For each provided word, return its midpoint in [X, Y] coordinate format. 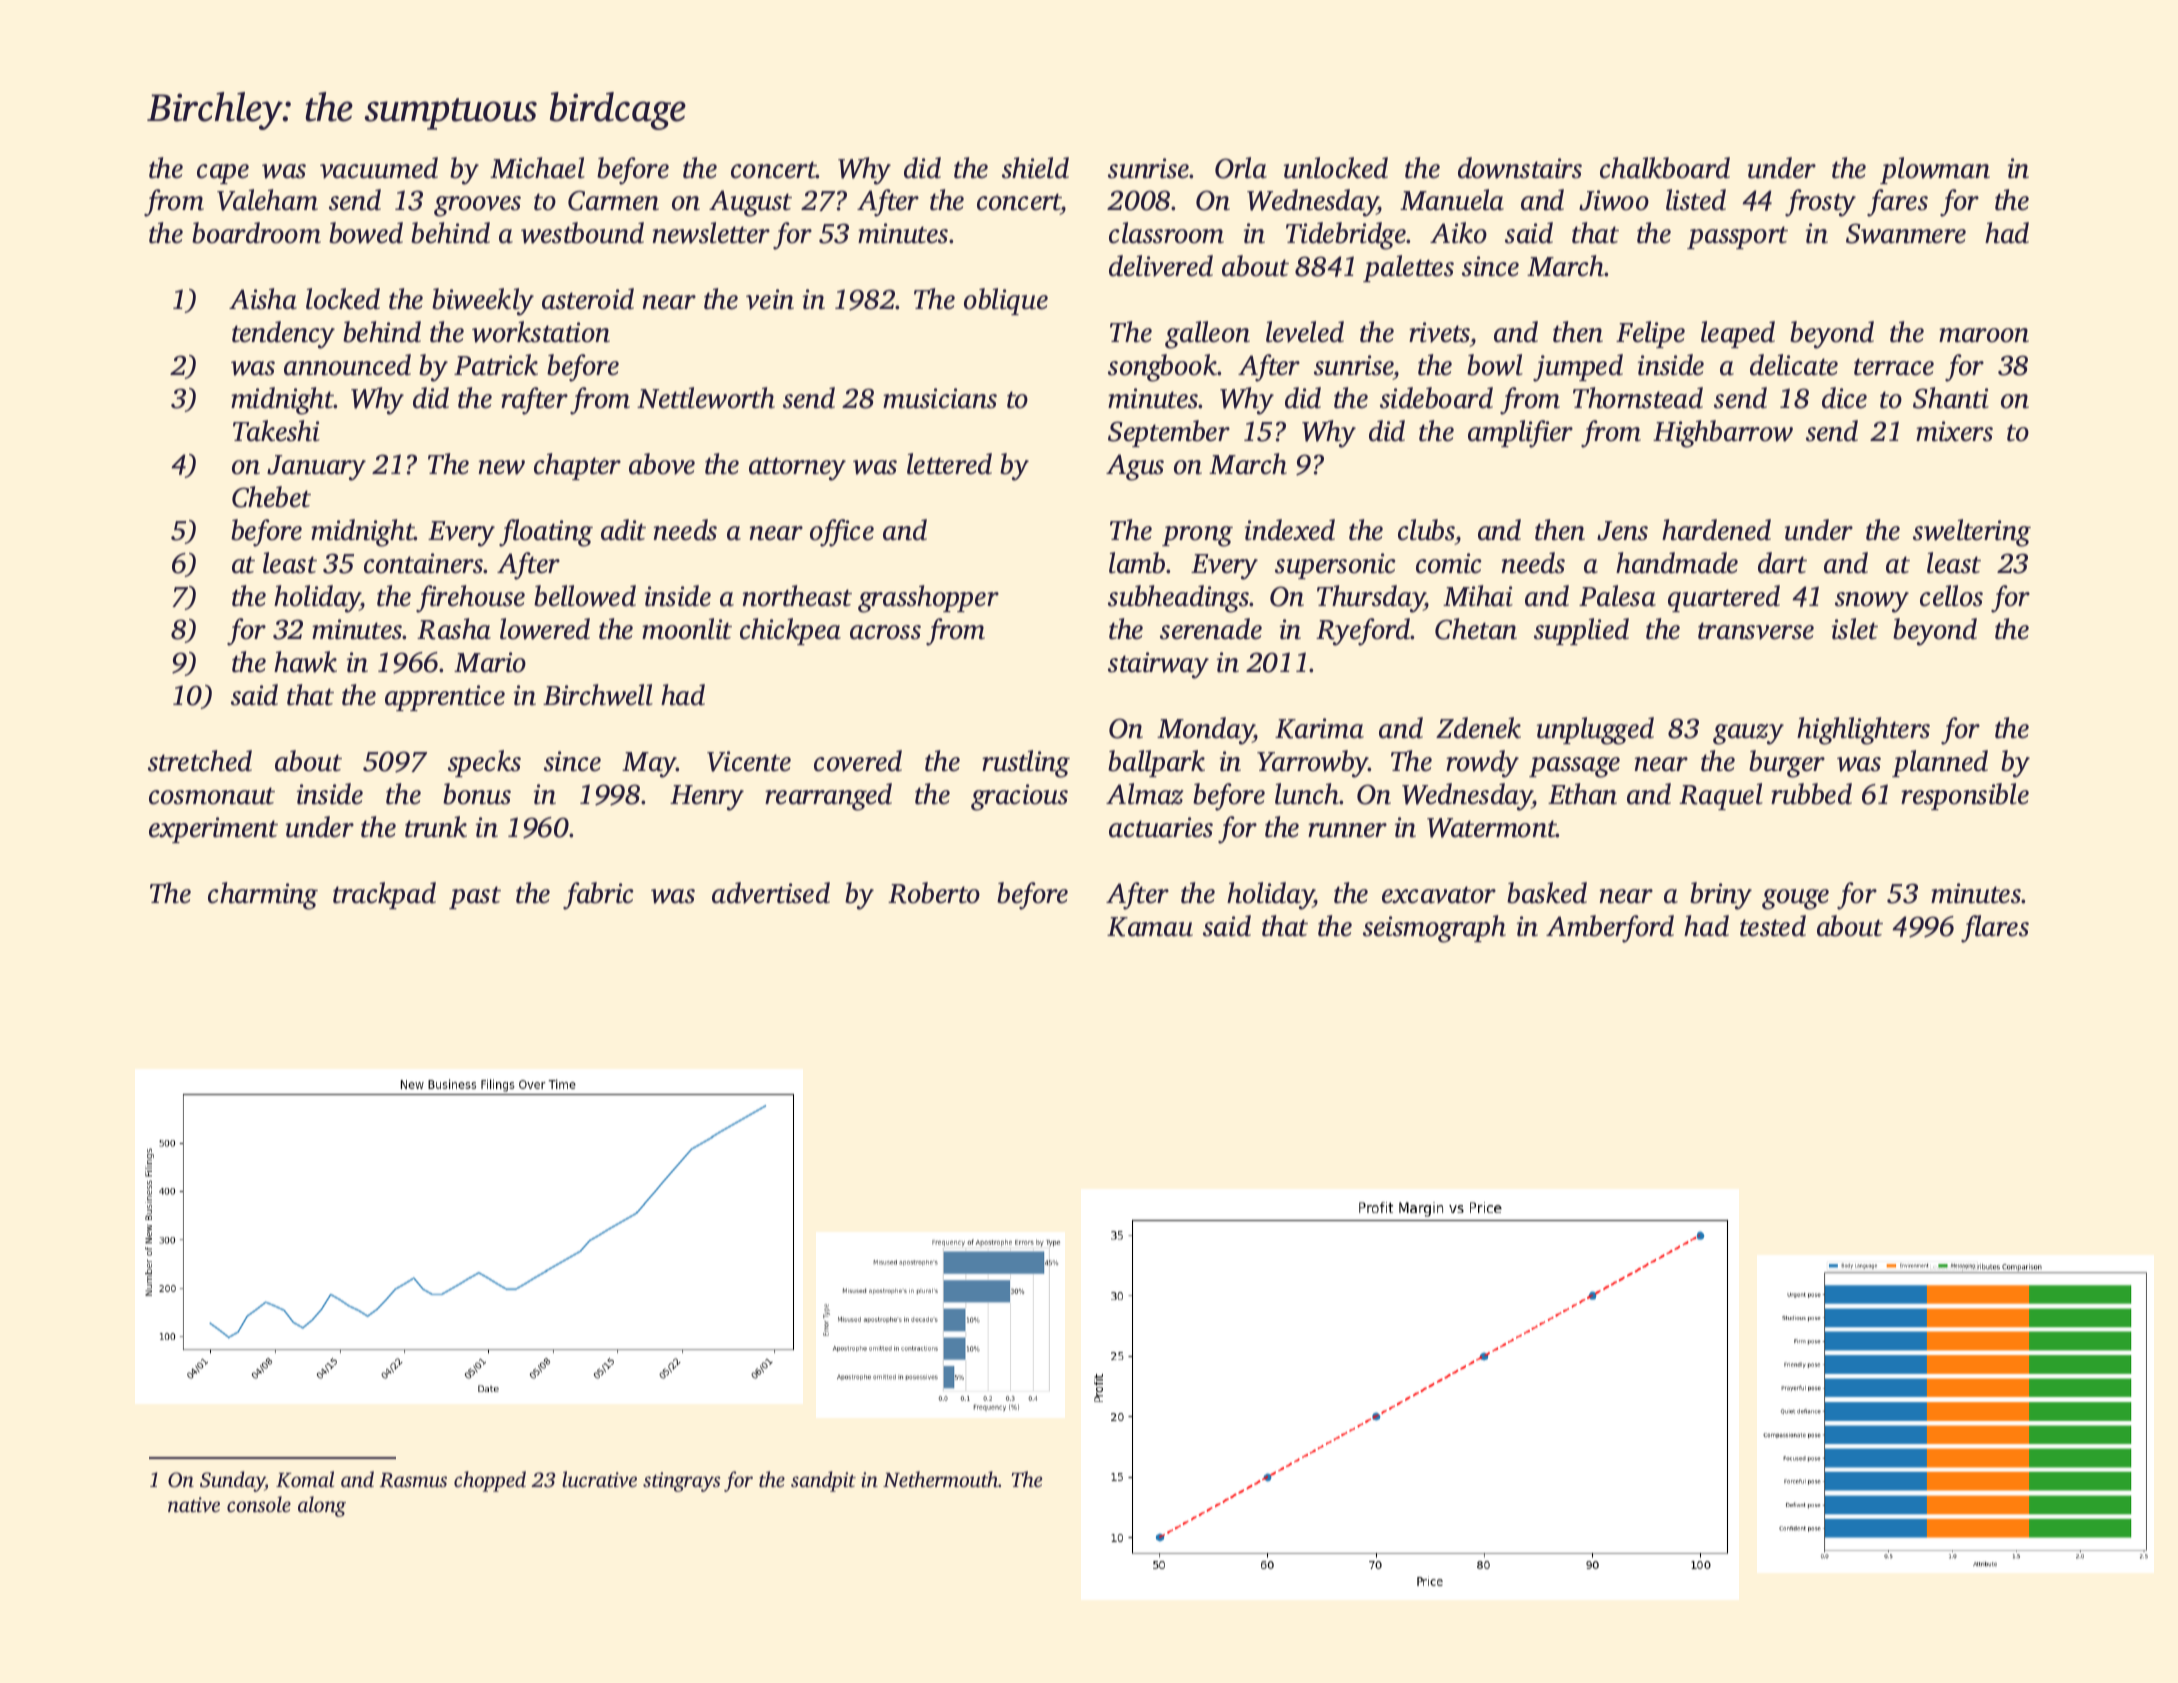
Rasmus [413, 1480]
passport [1737, 237]
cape [223, 174]
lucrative [599, 1479]
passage [1574, 767]
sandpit [823, 1481]
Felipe [1650, 334]
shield [1035, 168]
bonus [477, 794]
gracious [1019, 797]
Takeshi [276, 431]
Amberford [1610, 929]
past [475, 897]
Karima [1319, 728]
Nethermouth [940, 1479]
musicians [940, 398]
